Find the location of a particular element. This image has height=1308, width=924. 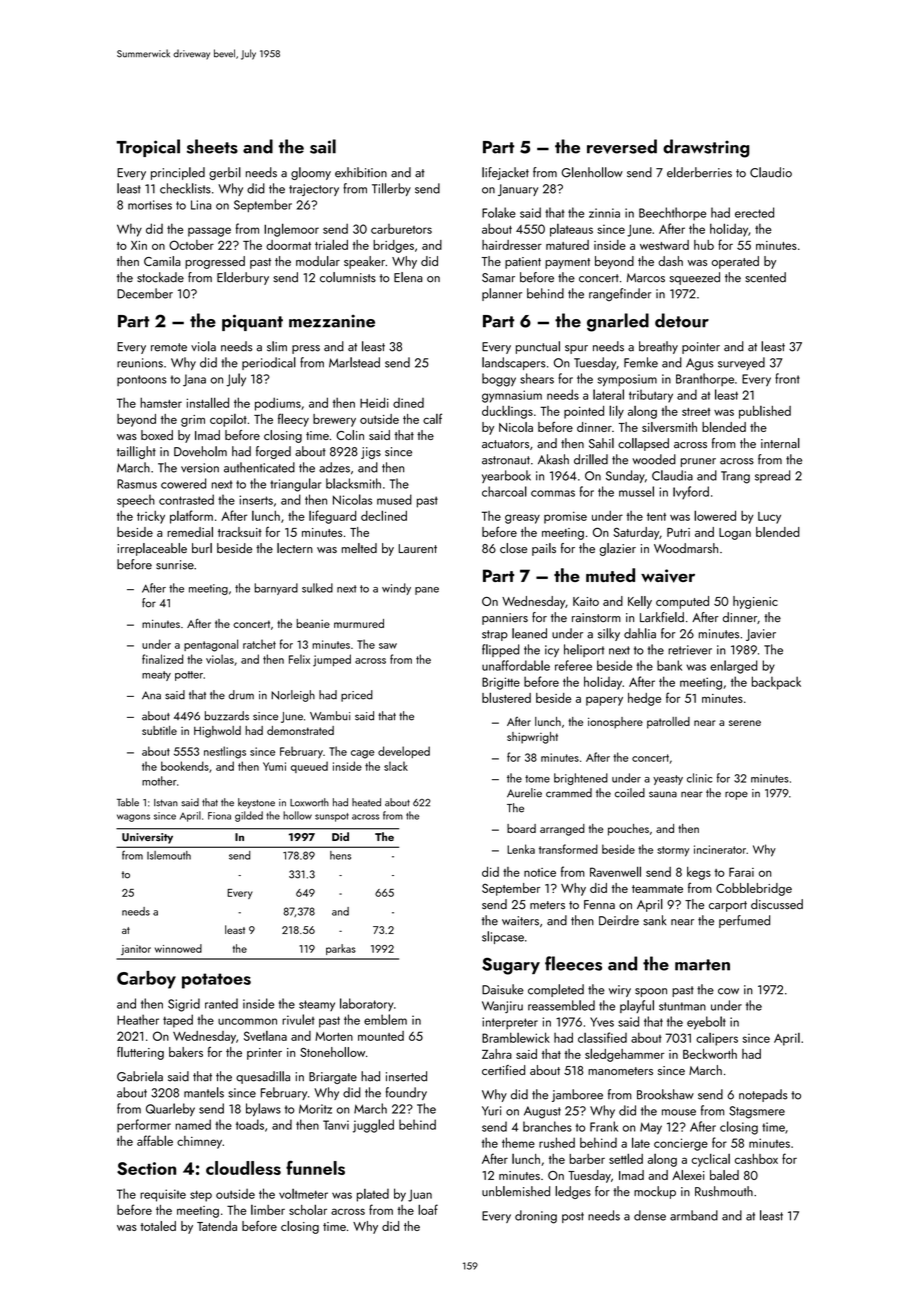

scented is located at coordinates (765, 277).
